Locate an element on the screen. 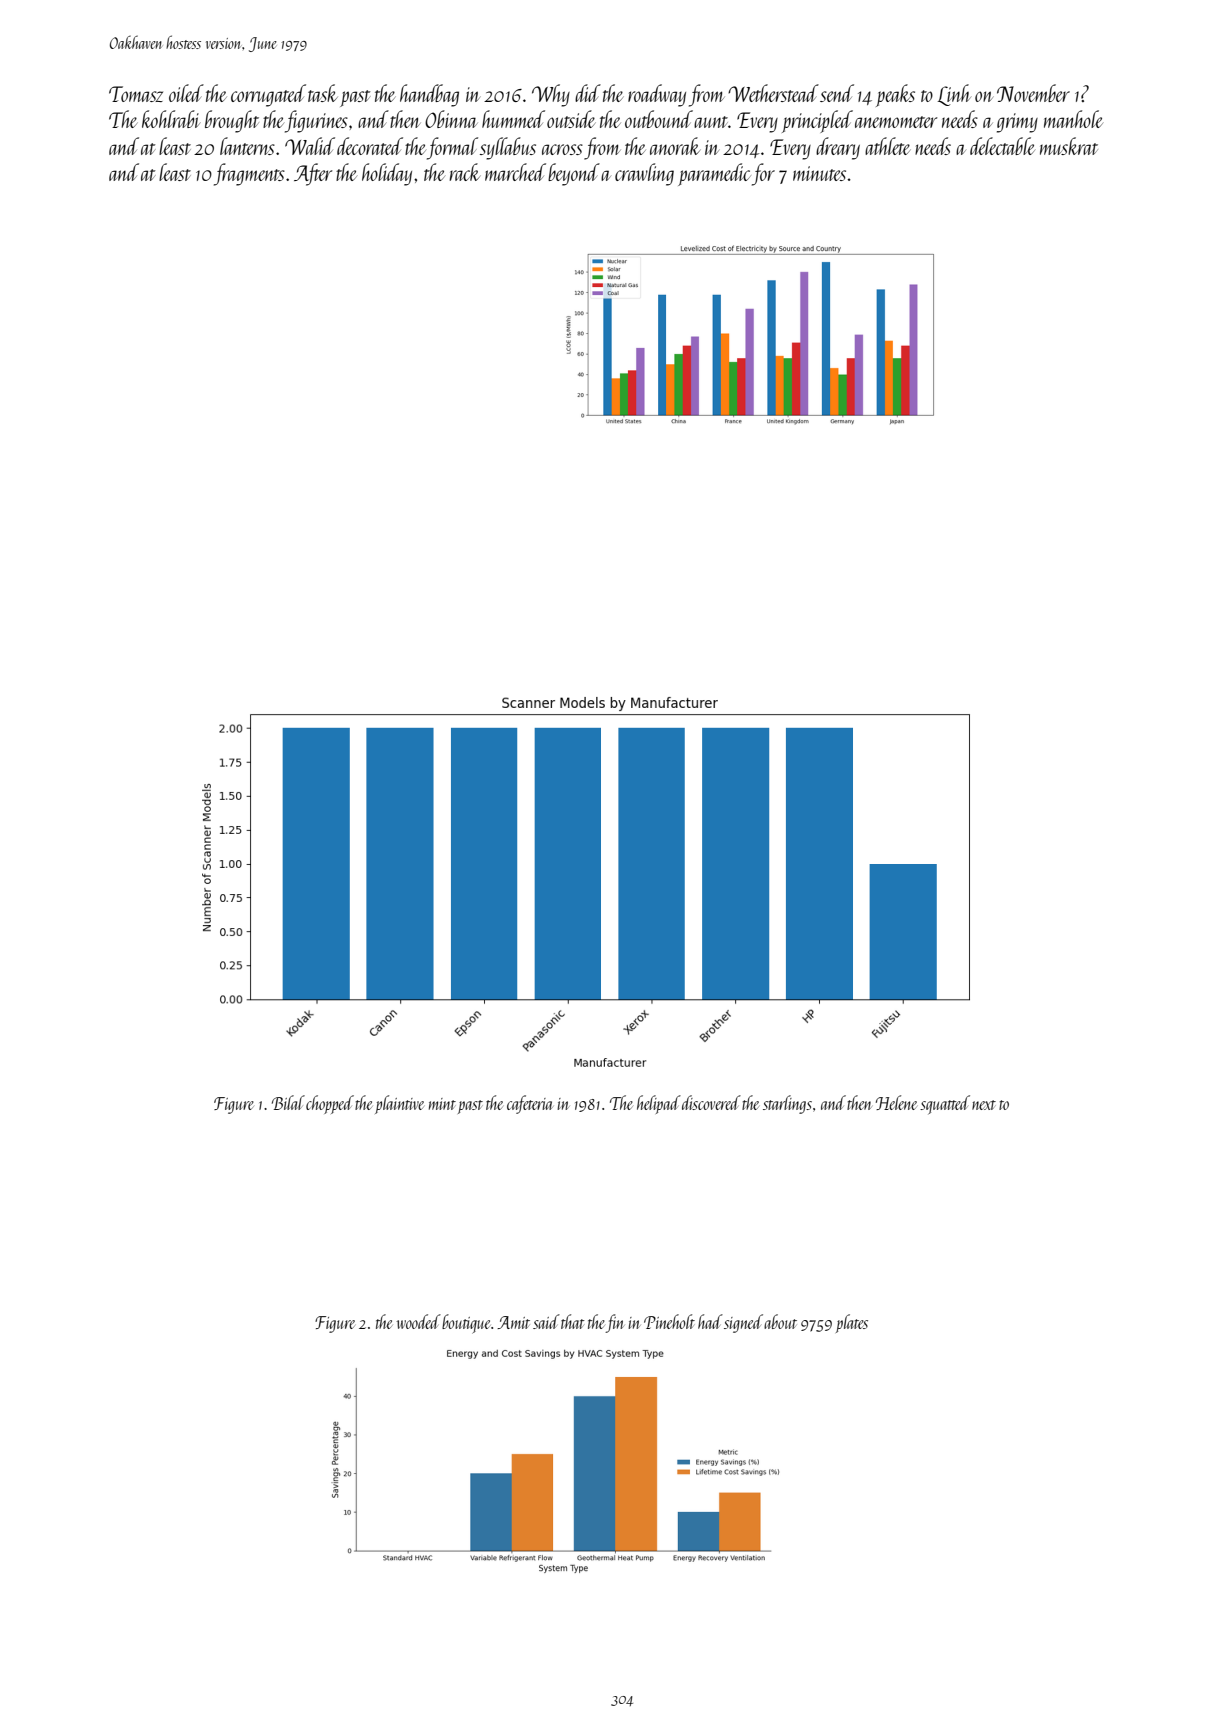 The image size is (1224, 1732). fragments is located at coordinates (249, 174).
